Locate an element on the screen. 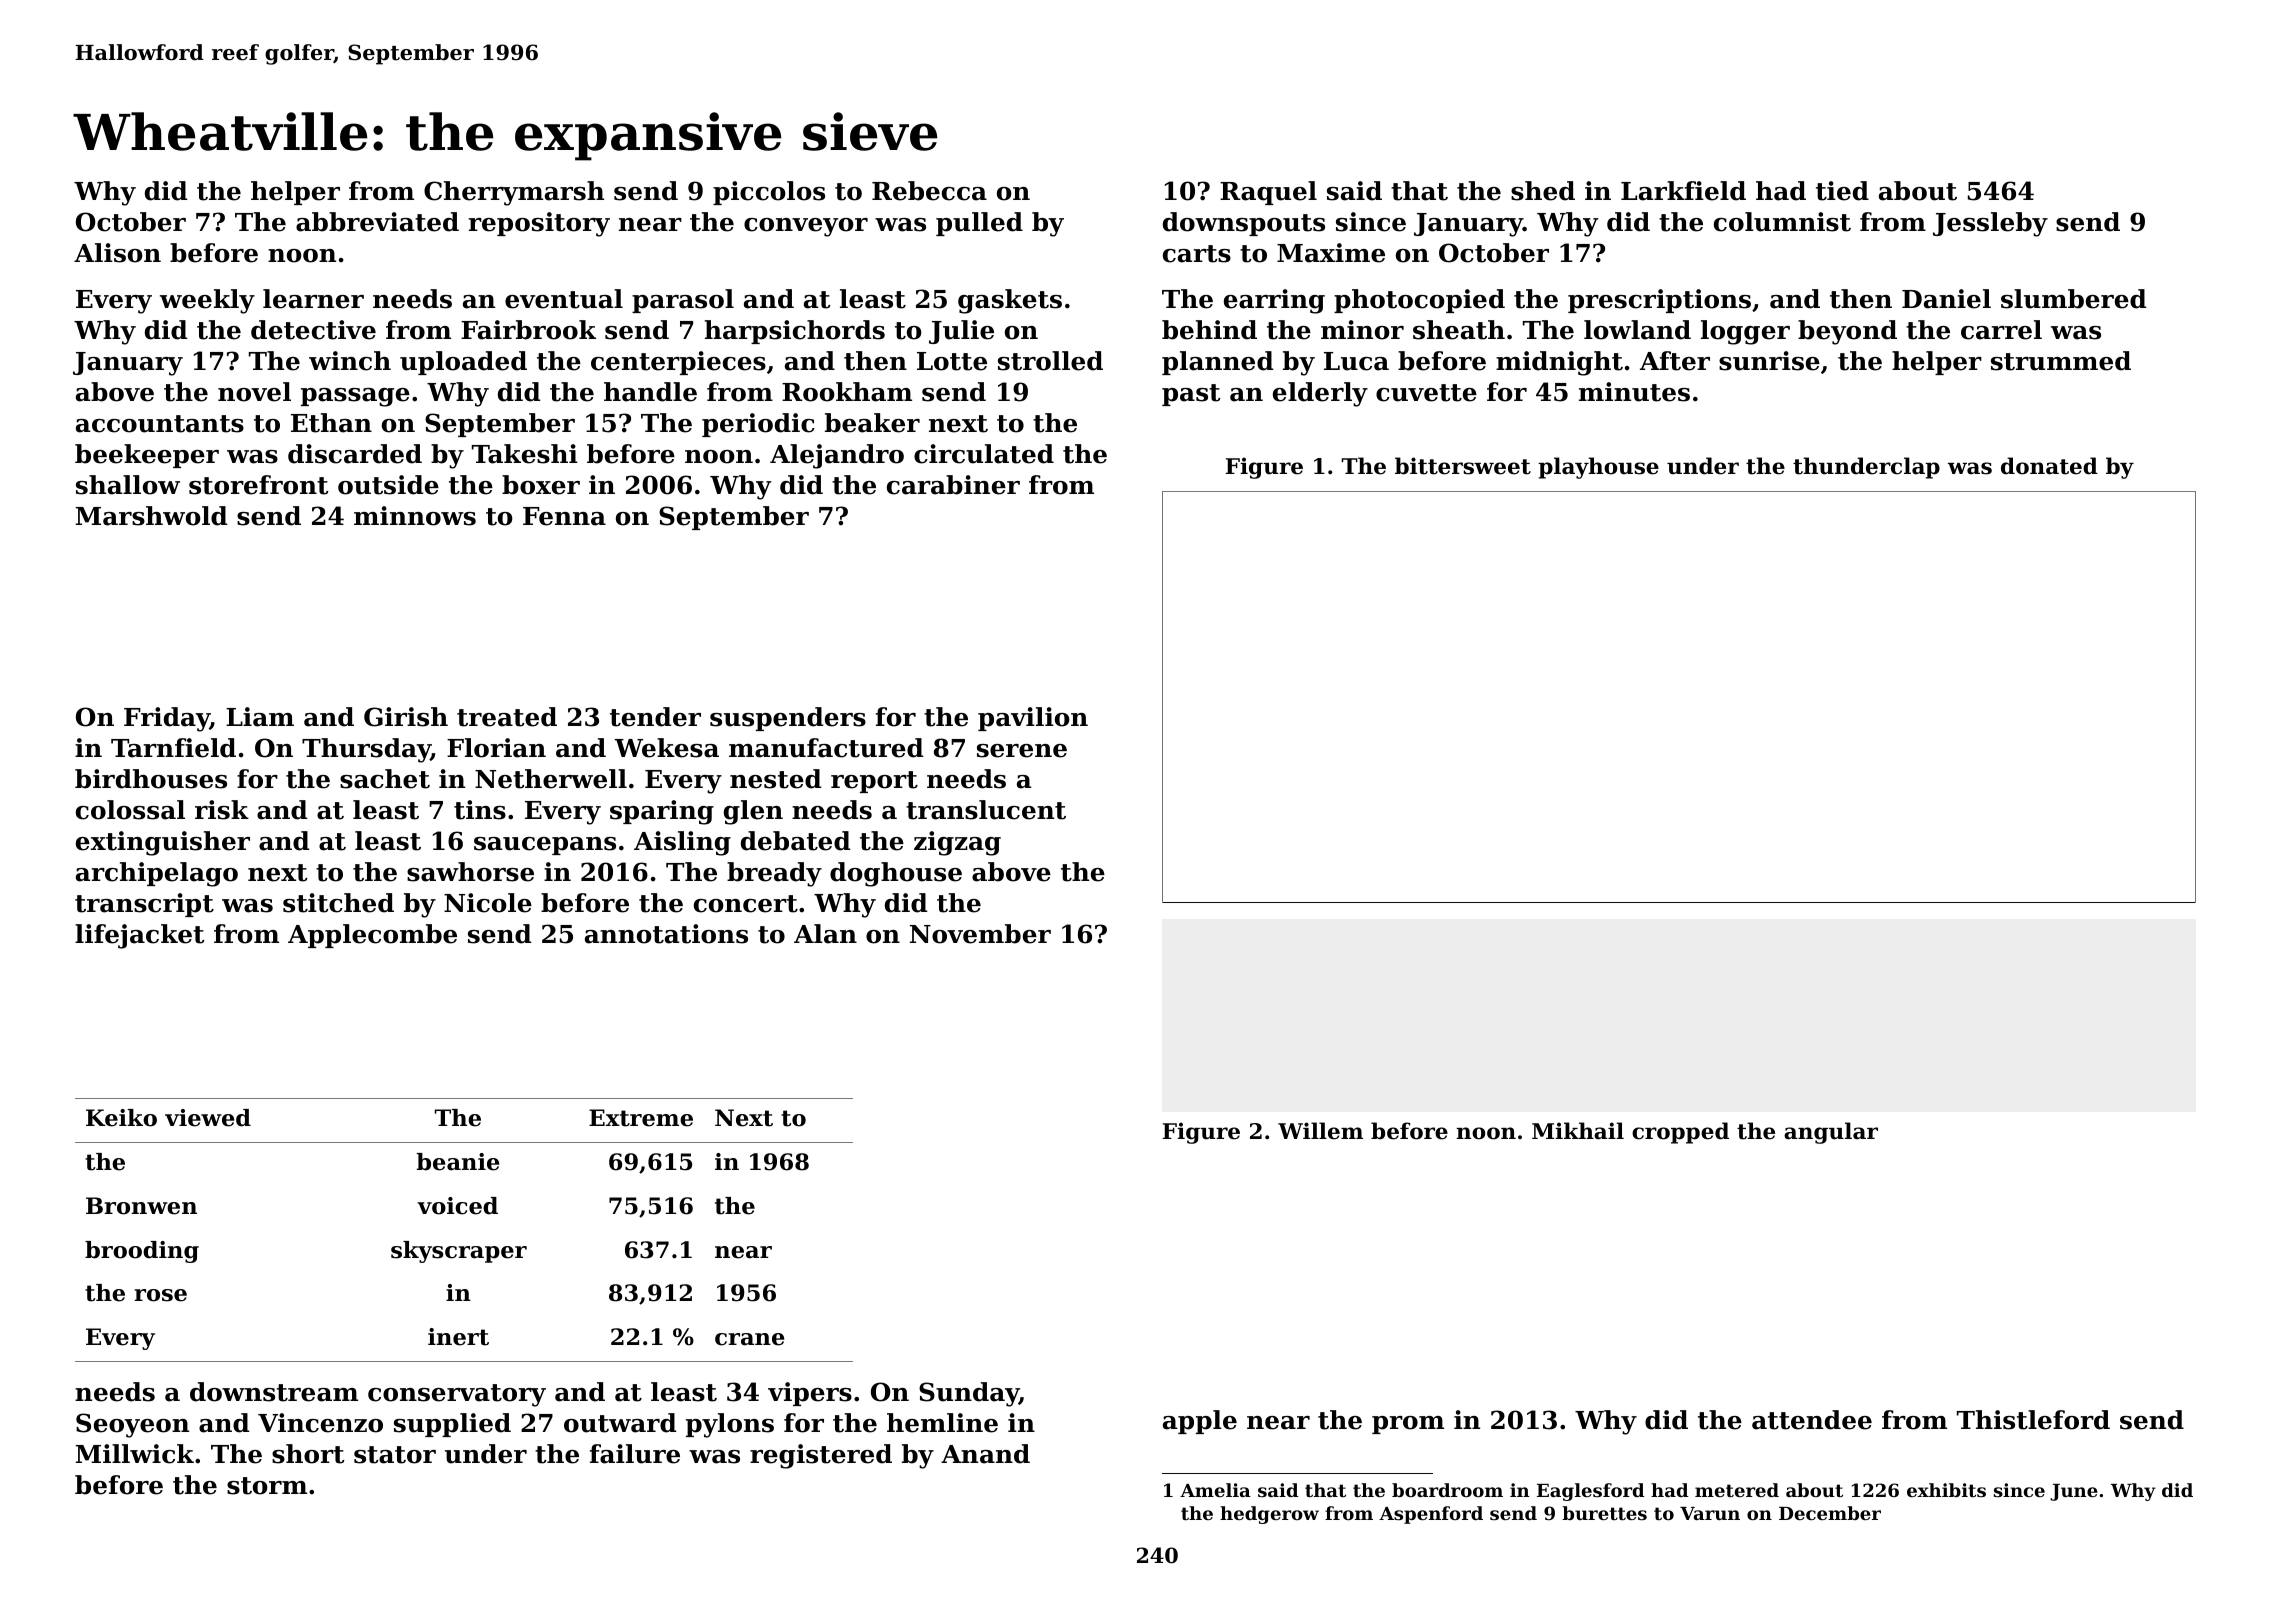 The width and height of the screenshot is (2271, 1606). Jessleby is located at coordinates (1990, 224).
